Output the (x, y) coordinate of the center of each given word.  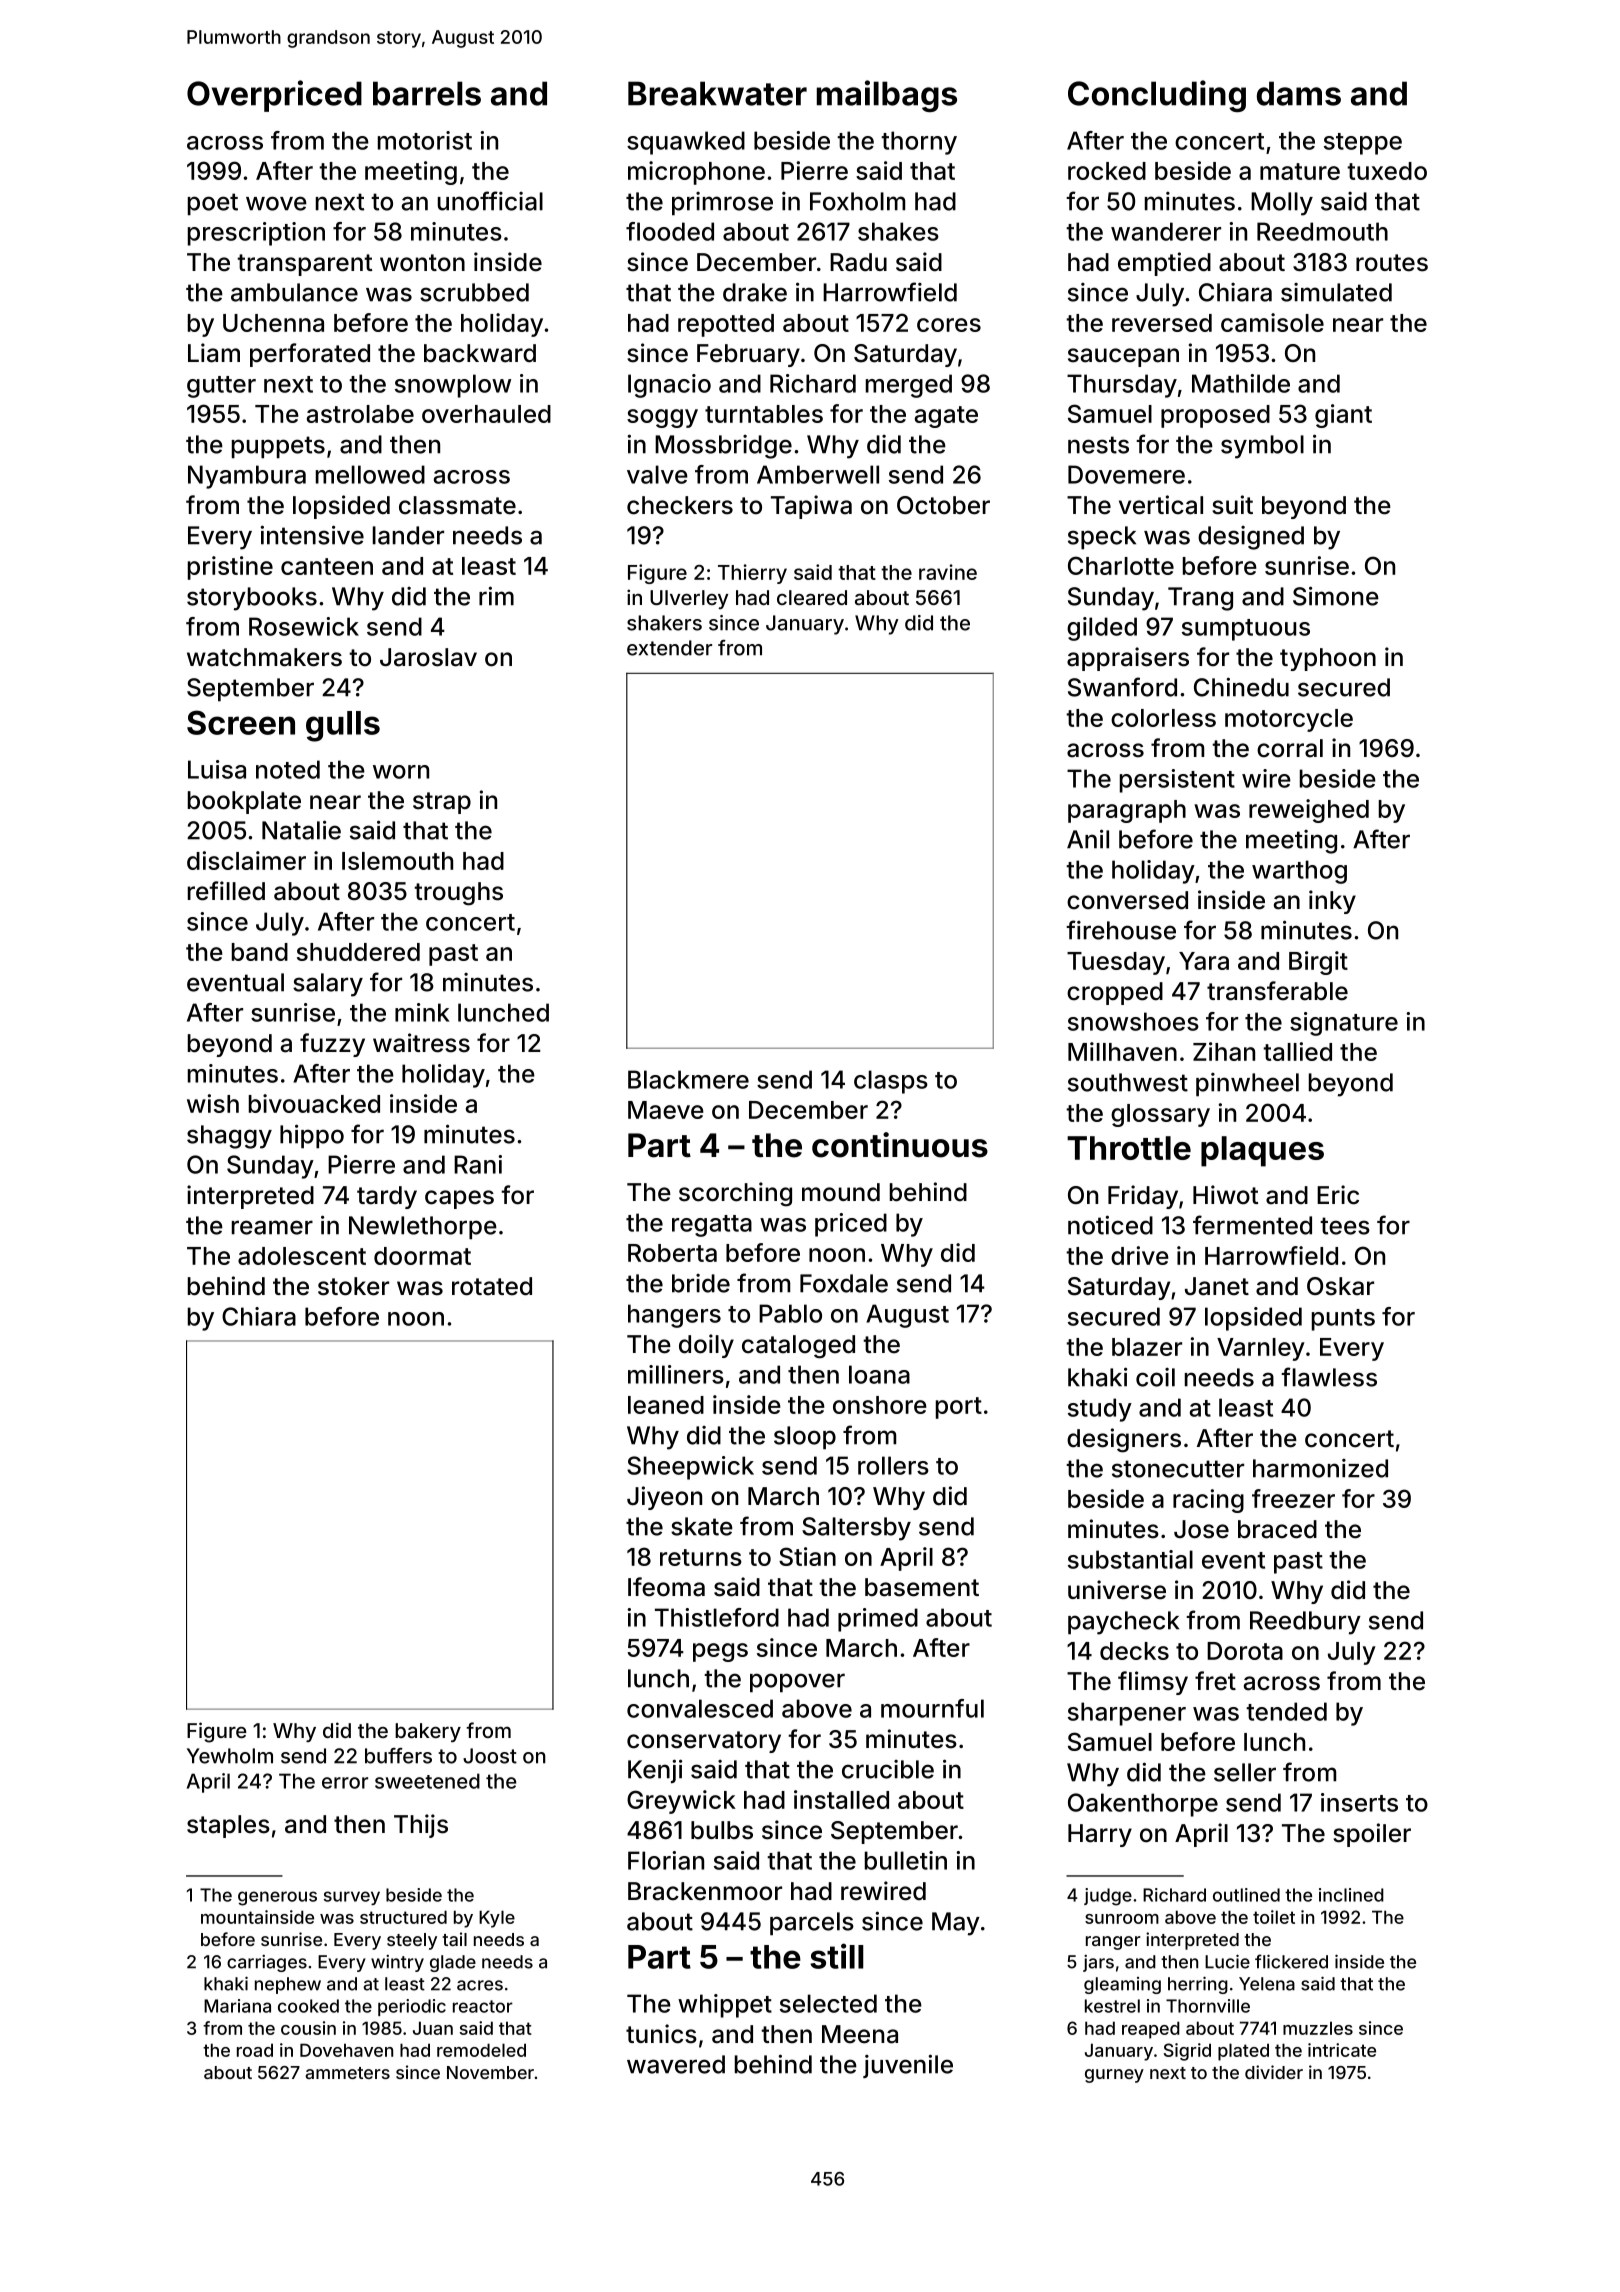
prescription (256, 234)
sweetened (427, 1781)
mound (841, 1192)
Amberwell (818, 474)
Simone (1336, 596)
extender (669, 648)
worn (401, 772)
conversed (1127, 900)
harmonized (1320, 1468)
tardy (387, 1197)
